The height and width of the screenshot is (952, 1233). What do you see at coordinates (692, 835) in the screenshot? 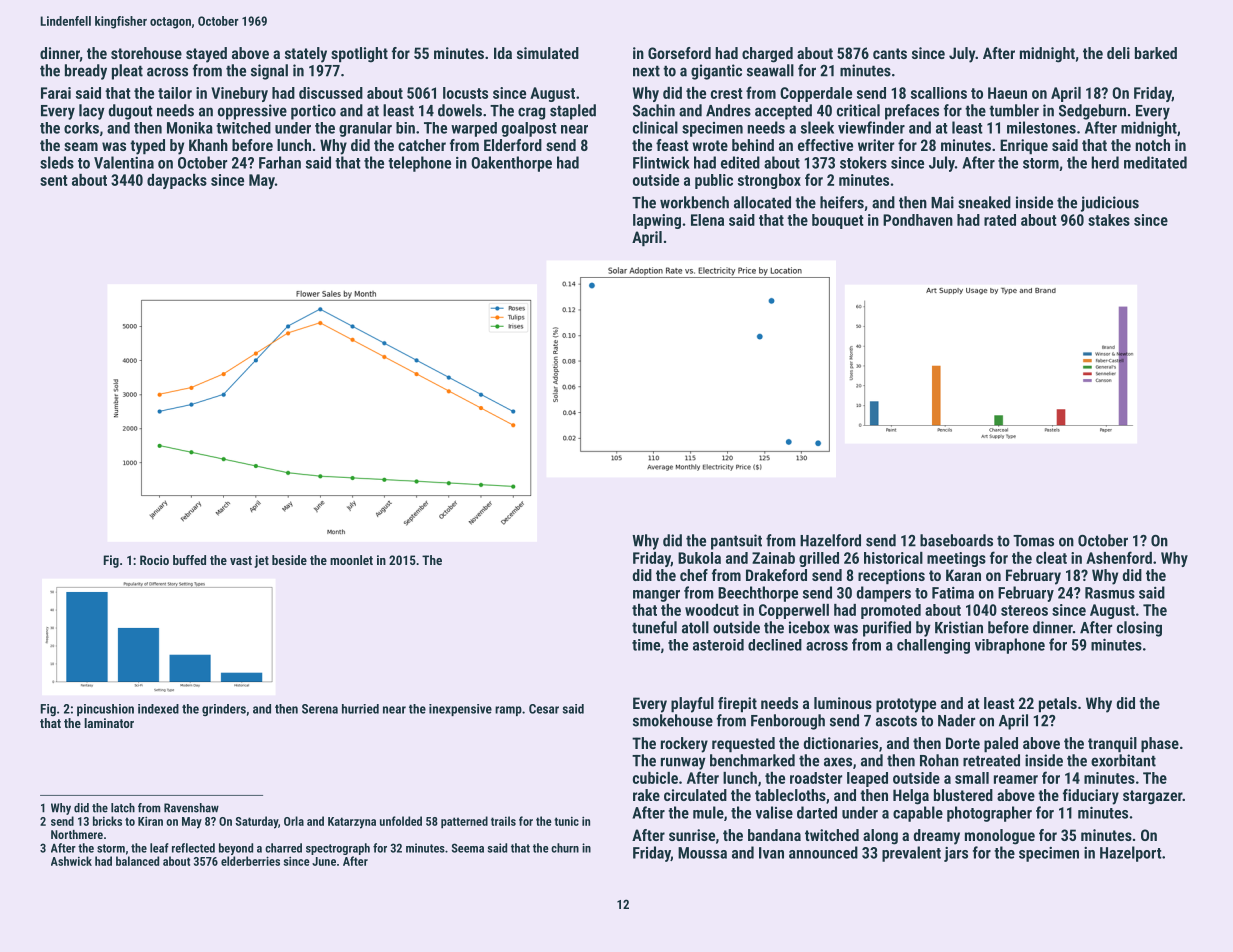
I see `sunrise` at bounding box center [692, 835].
